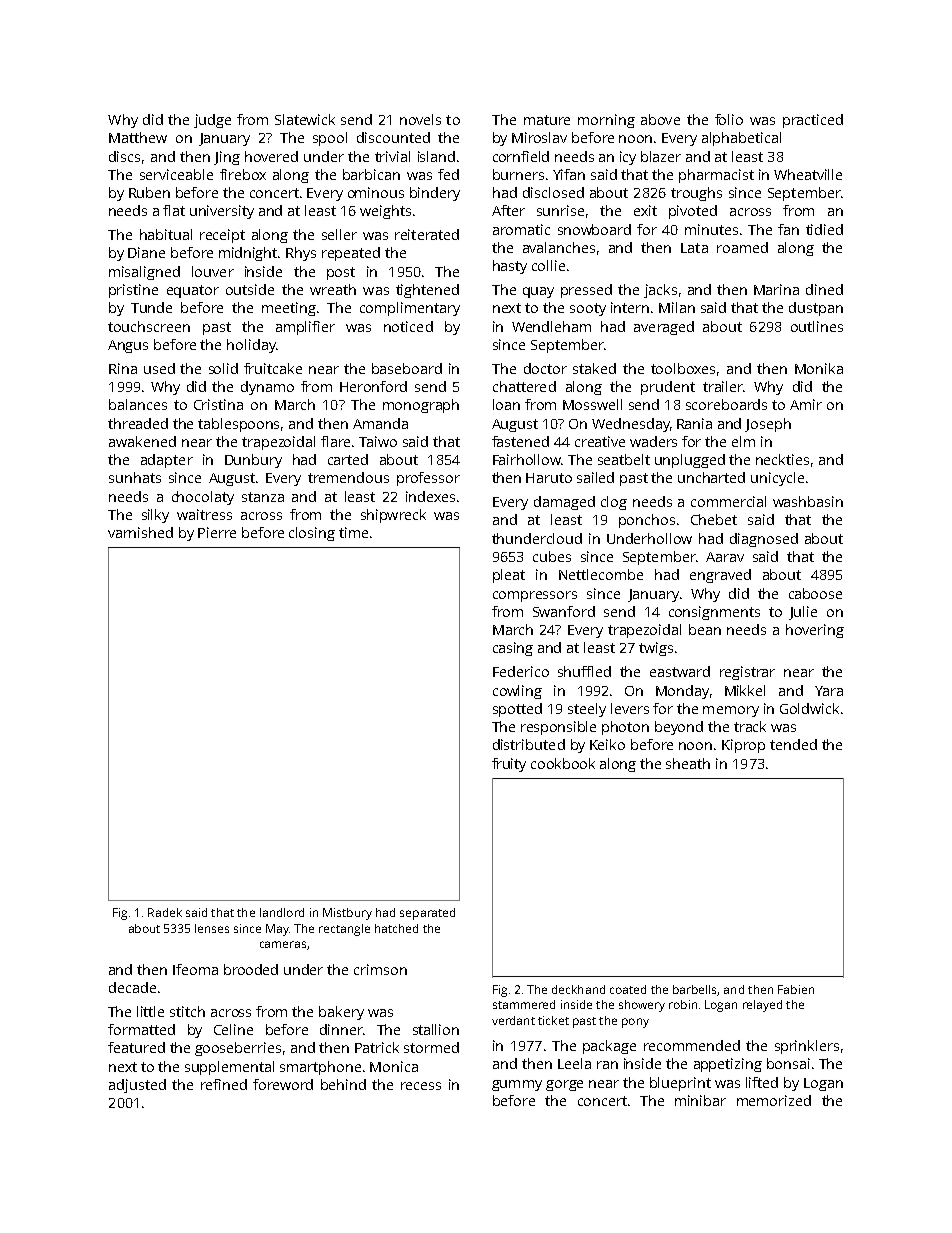  Describe the element at coordinates (140, 532) in the screenshot. I see `varnished` at that location.
